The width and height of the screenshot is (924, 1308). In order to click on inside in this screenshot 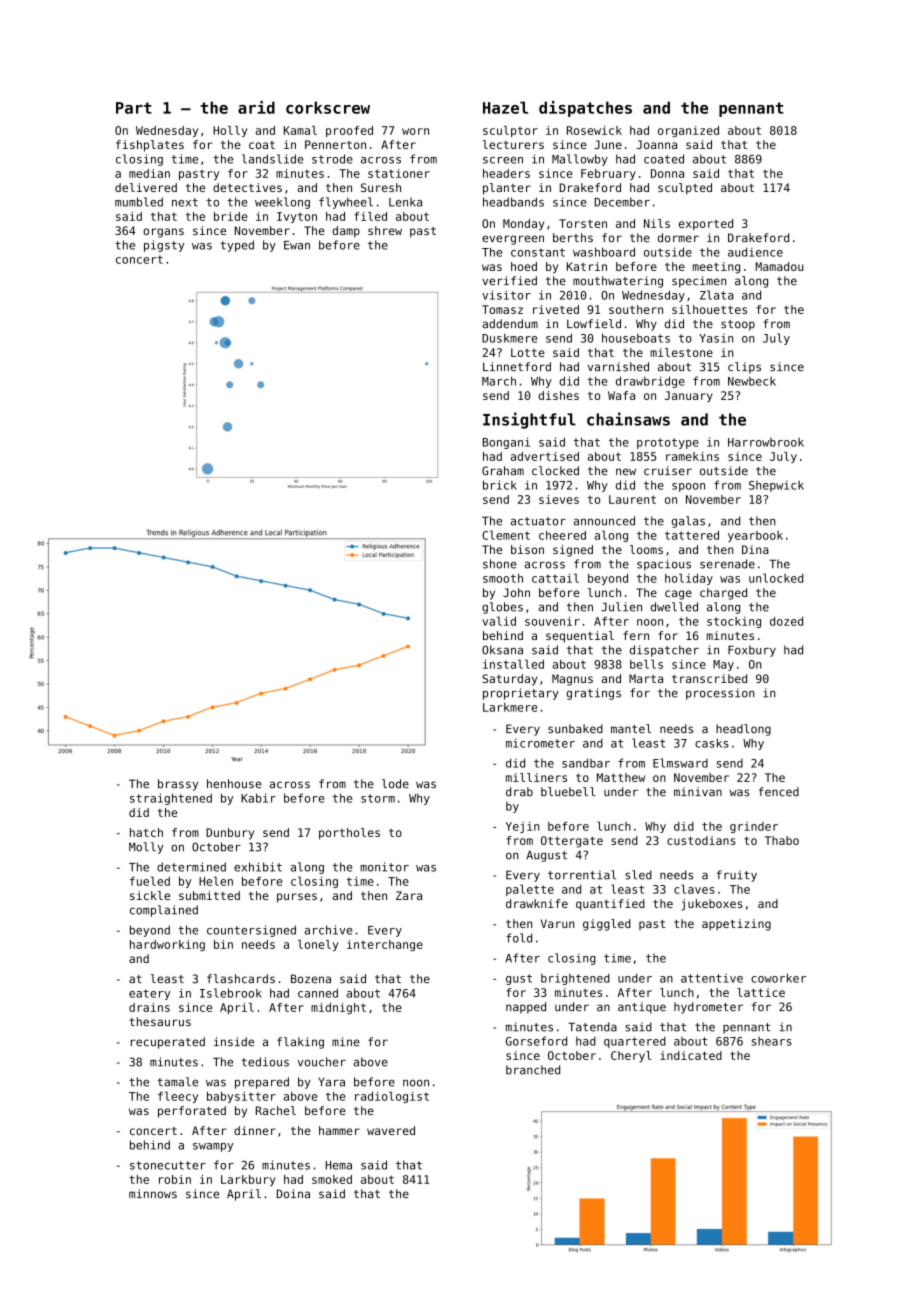, I will do `click(234, 1042)`.
